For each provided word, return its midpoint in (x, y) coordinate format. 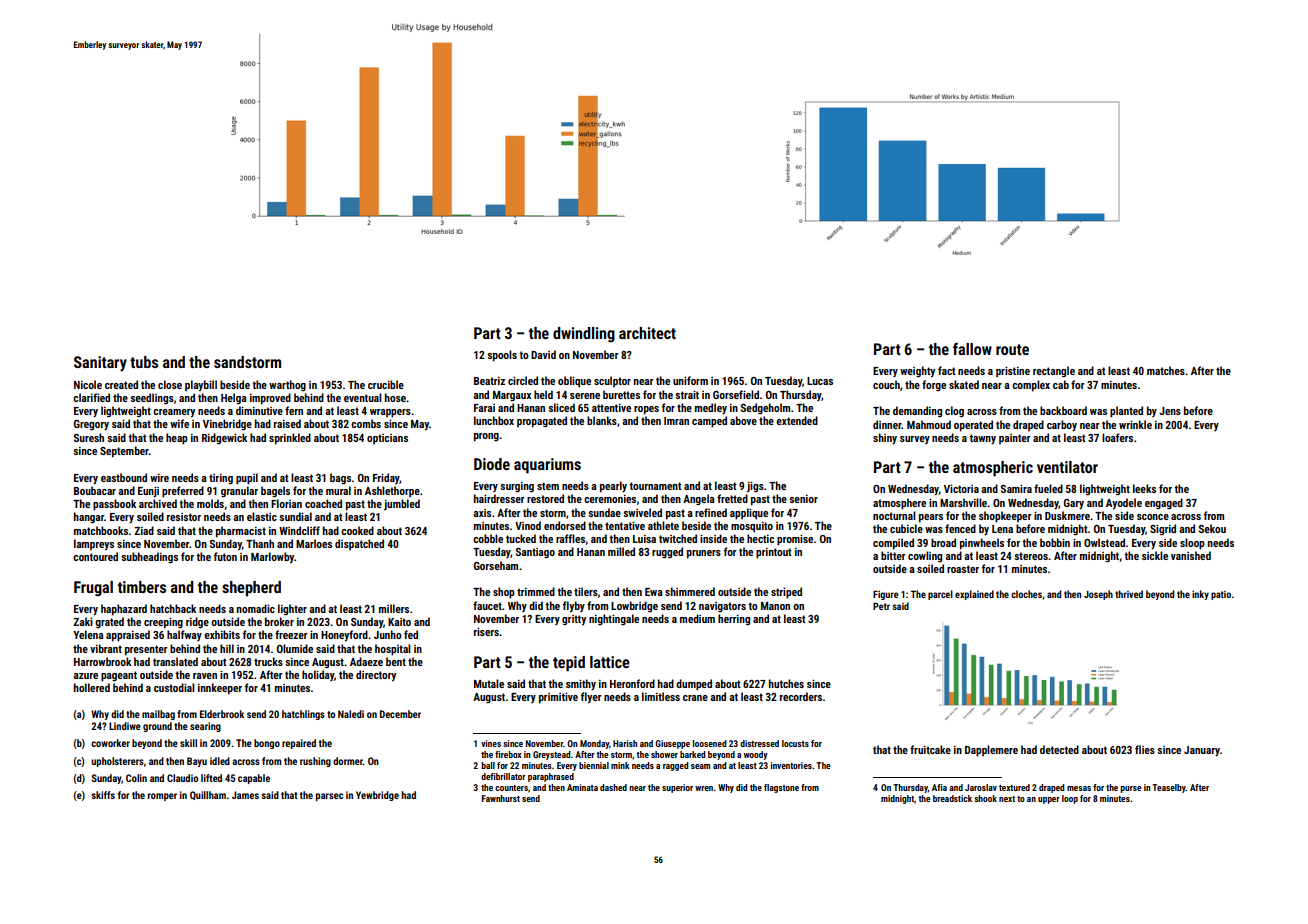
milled (621, 551)
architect (647, 333)
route (1012, 349)
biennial (594, 765)
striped (786, 593)
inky (1200, 595)
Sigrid (1163, 530)
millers (394, 608)
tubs (144, 362)
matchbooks (101, 530)
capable (254, 779)
